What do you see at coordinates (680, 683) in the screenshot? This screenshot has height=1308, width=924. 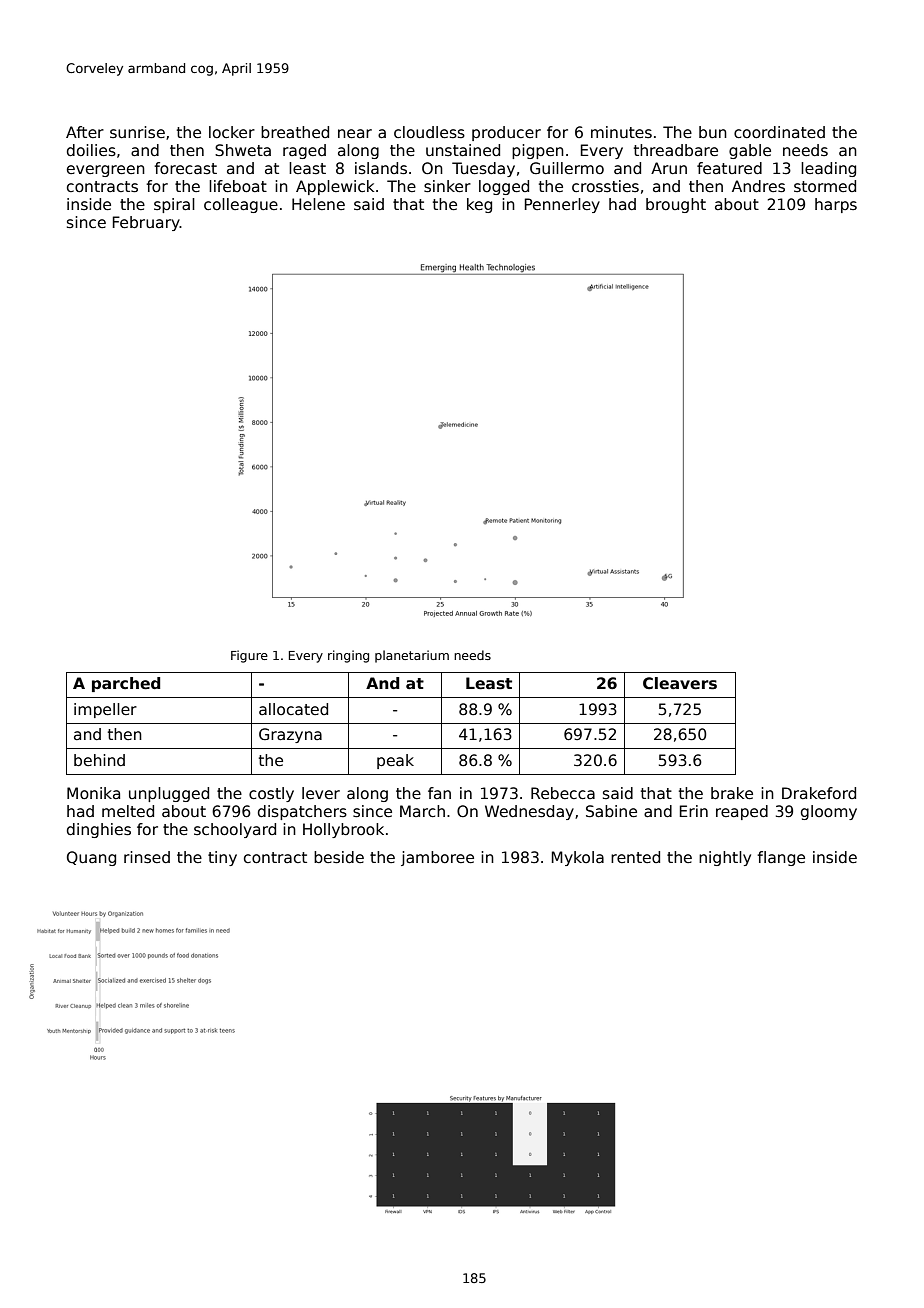 I see `Cleavers` at bounding box center [680, 683].
